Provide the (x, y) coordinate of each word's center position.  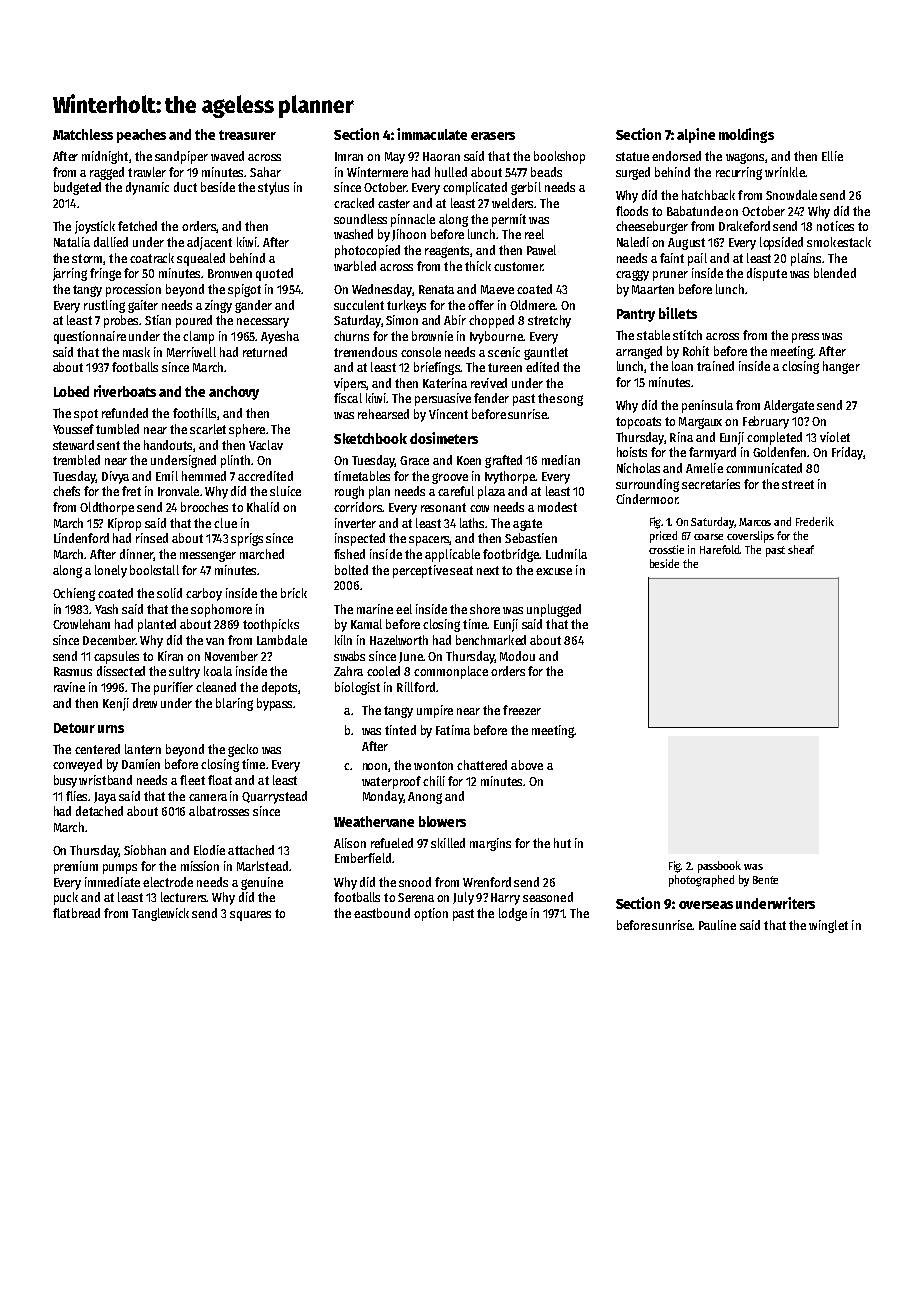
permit (509, 220)
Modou (517, 656)
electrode (168, 882)
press (805, 338)
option (431, 914)
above (527, 765)
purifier (173, 688)
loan (682, 366)
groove (450, 478)
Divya (115, 477)
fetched (137, 226)
